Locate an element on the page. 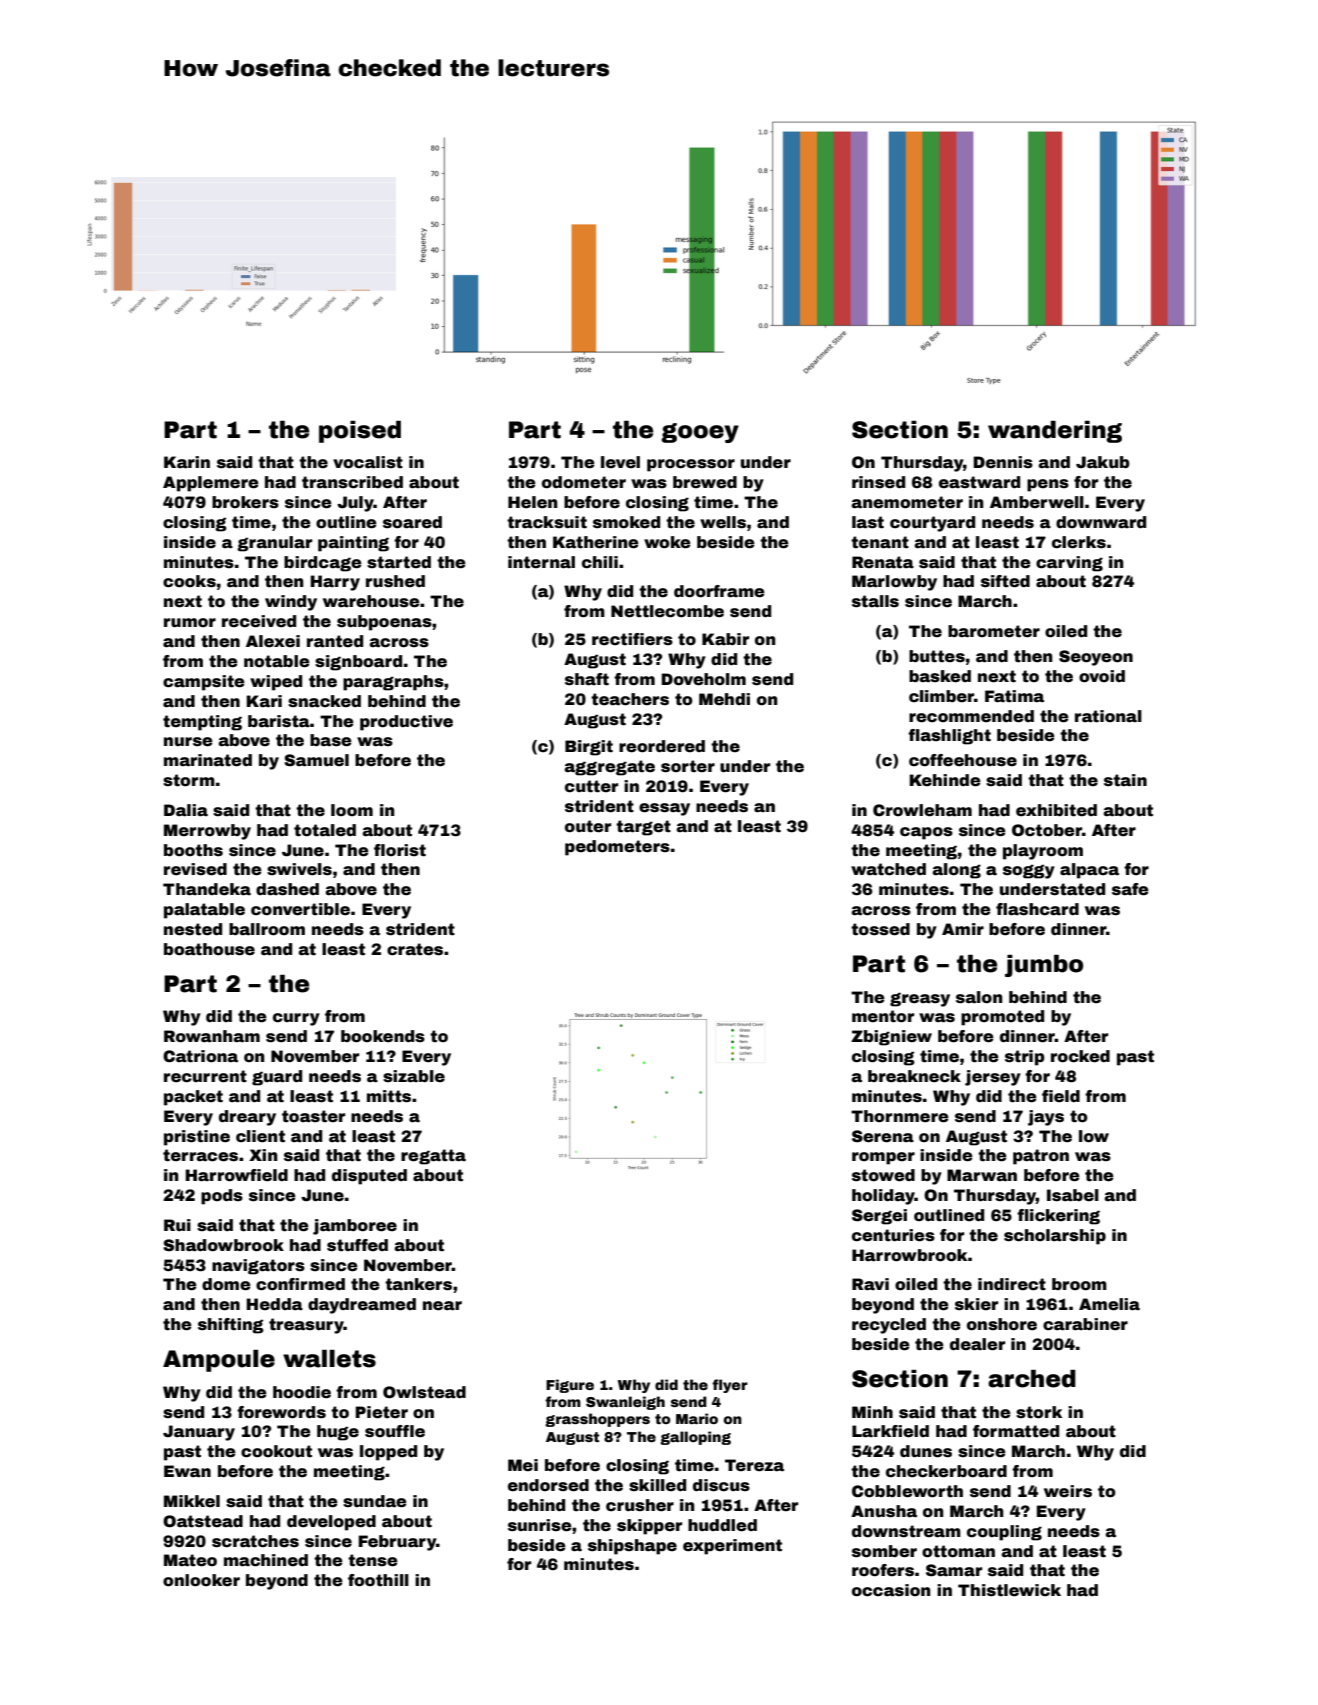 This document has width=1318, height=1705. Alexei is located at coordinates (273, 641).
